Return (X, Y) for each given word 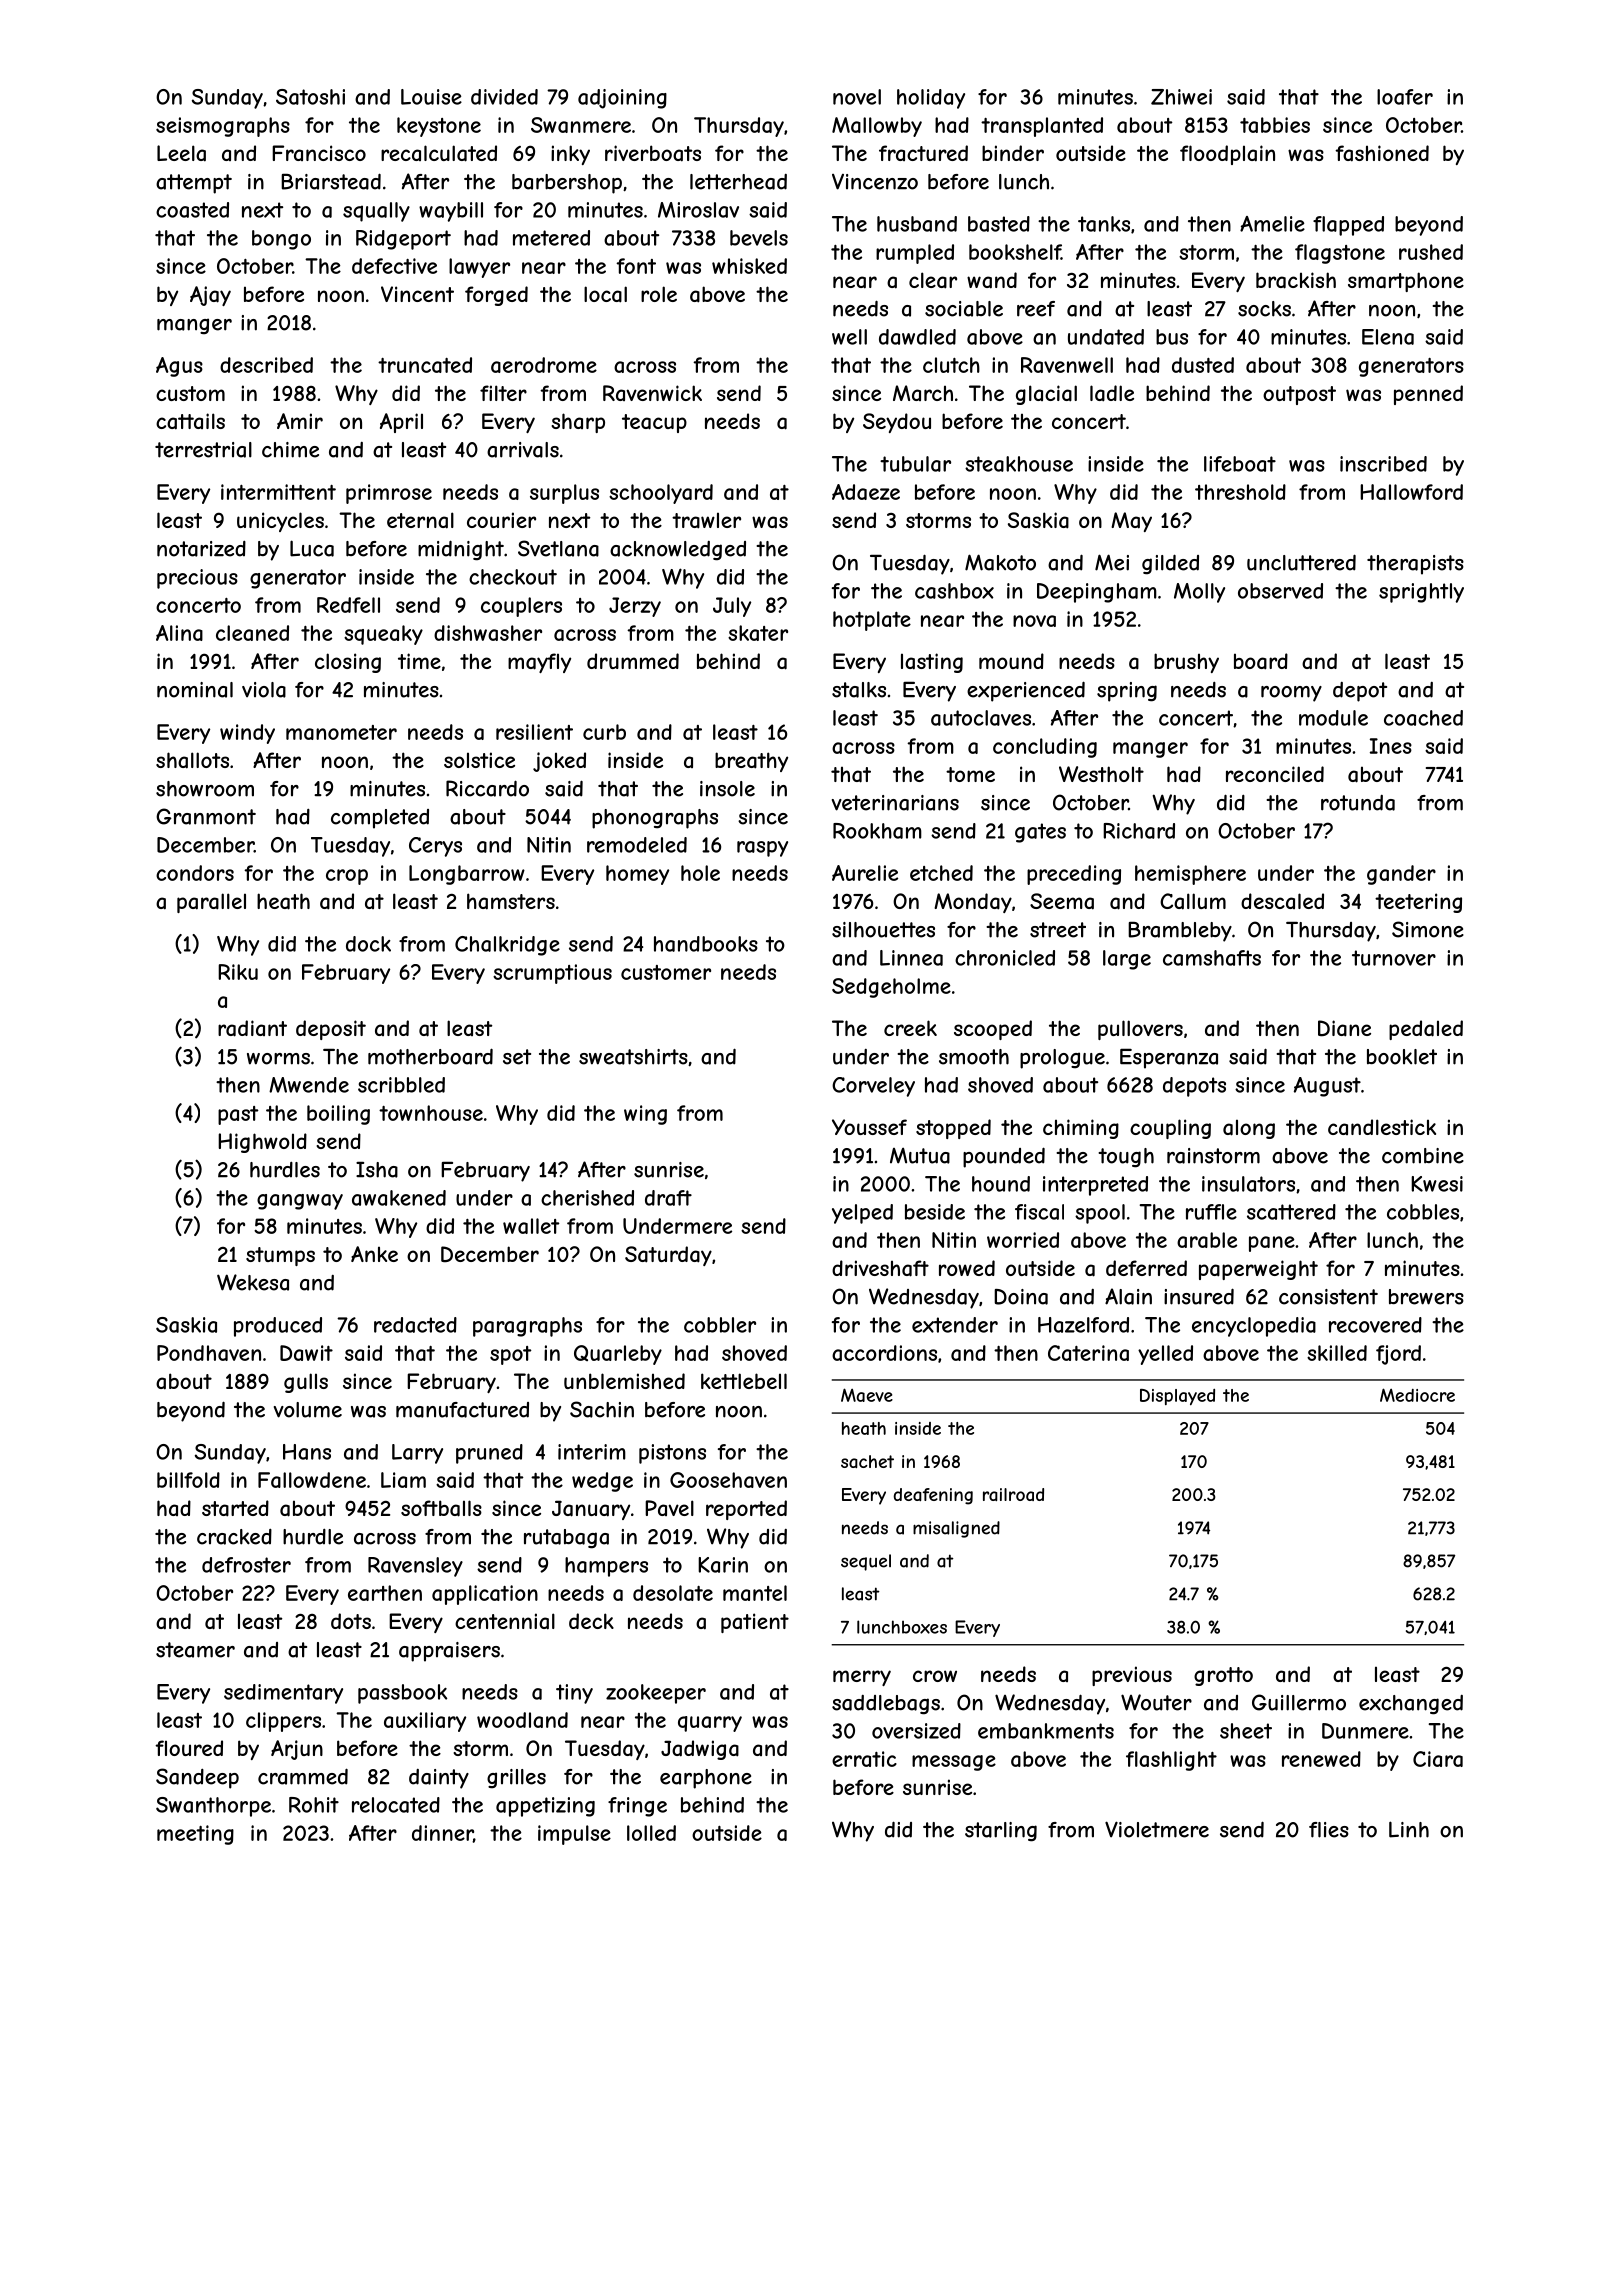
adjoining (622, 99)
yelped (862, 1214)
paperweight (1258, 1270)
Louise (431, 97)
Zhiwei (1181, 97)
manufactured (462, 1410)
